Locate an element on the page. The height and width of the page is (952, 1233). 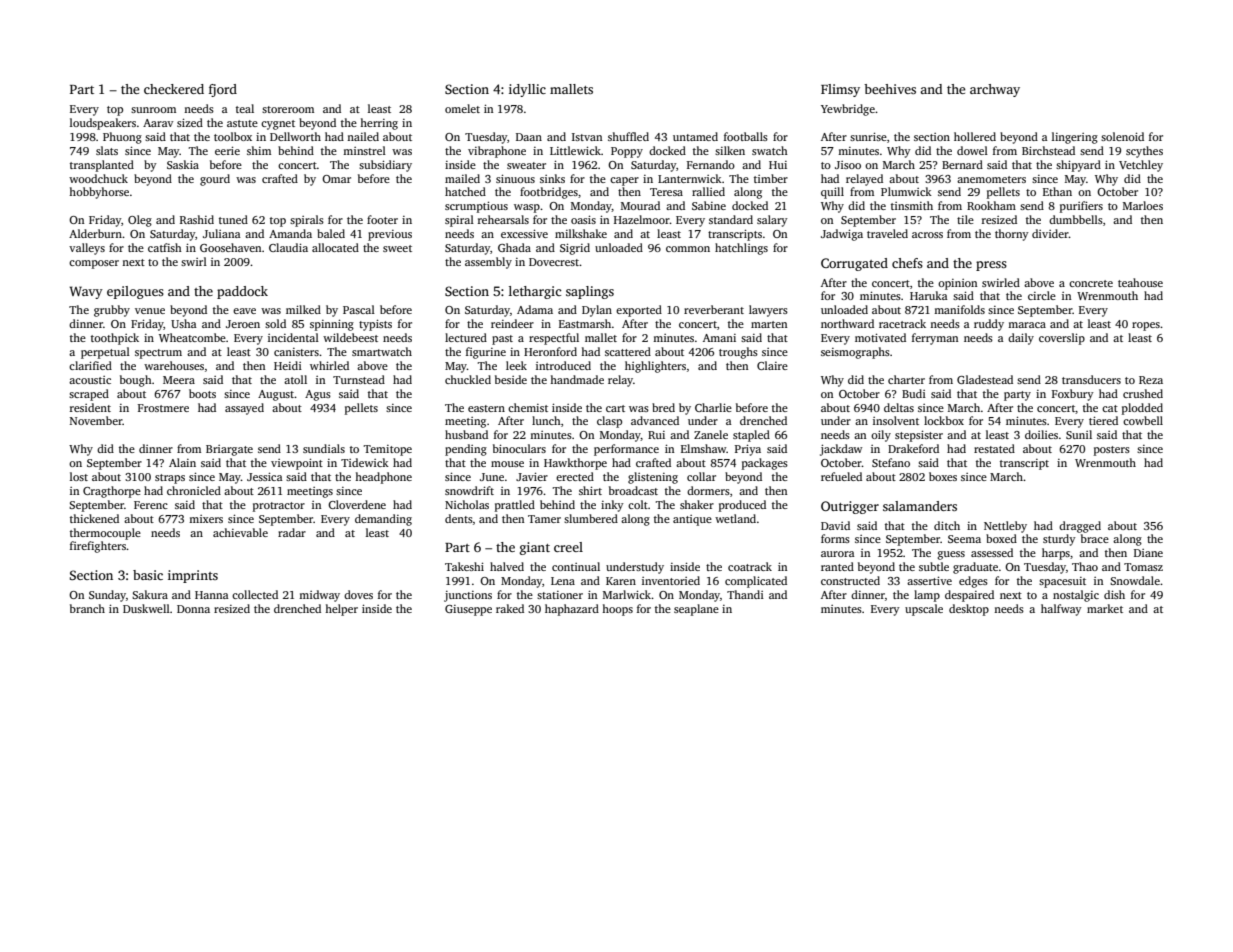
hoops is located at coordinates (617, 610).
